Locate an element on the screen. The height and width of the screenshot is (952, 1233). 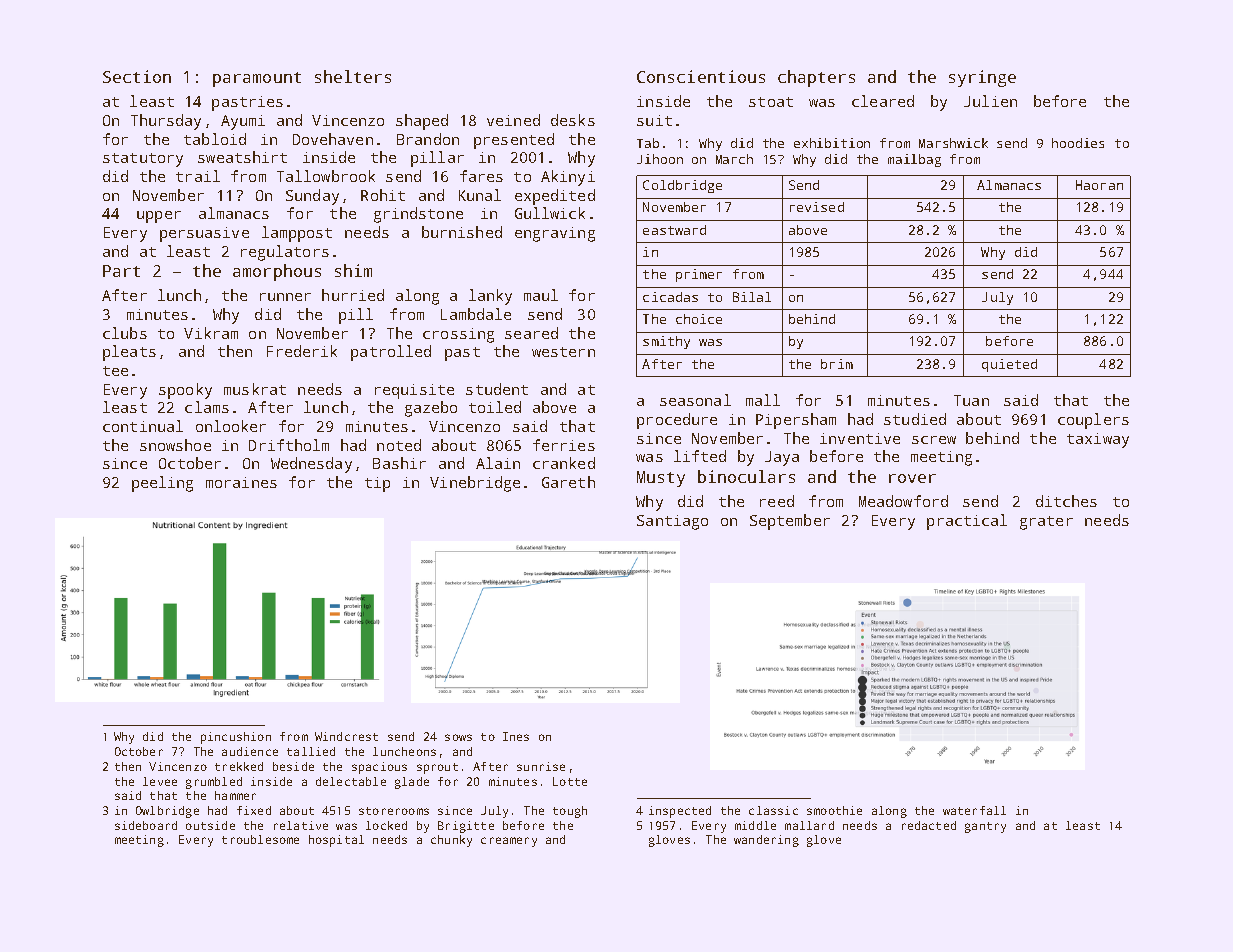
Conscientious is located at coordinates (701, 76).
